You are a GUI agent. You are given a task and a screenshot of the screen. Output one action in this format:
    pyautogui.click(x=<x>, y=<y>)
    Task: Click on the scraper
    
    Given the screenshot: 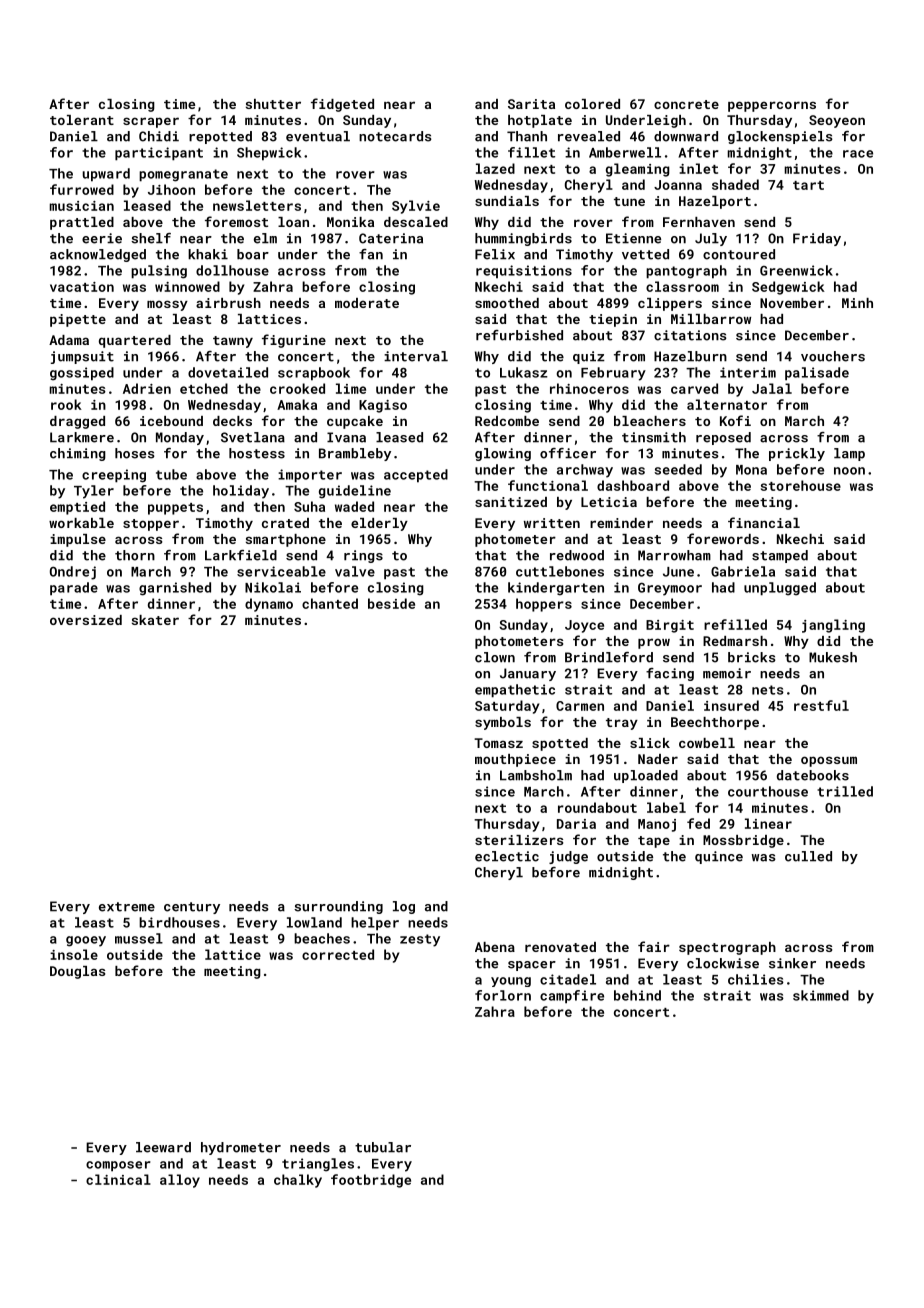 What is the action you would take?
    pyautogui.click(x=151, y=122)
